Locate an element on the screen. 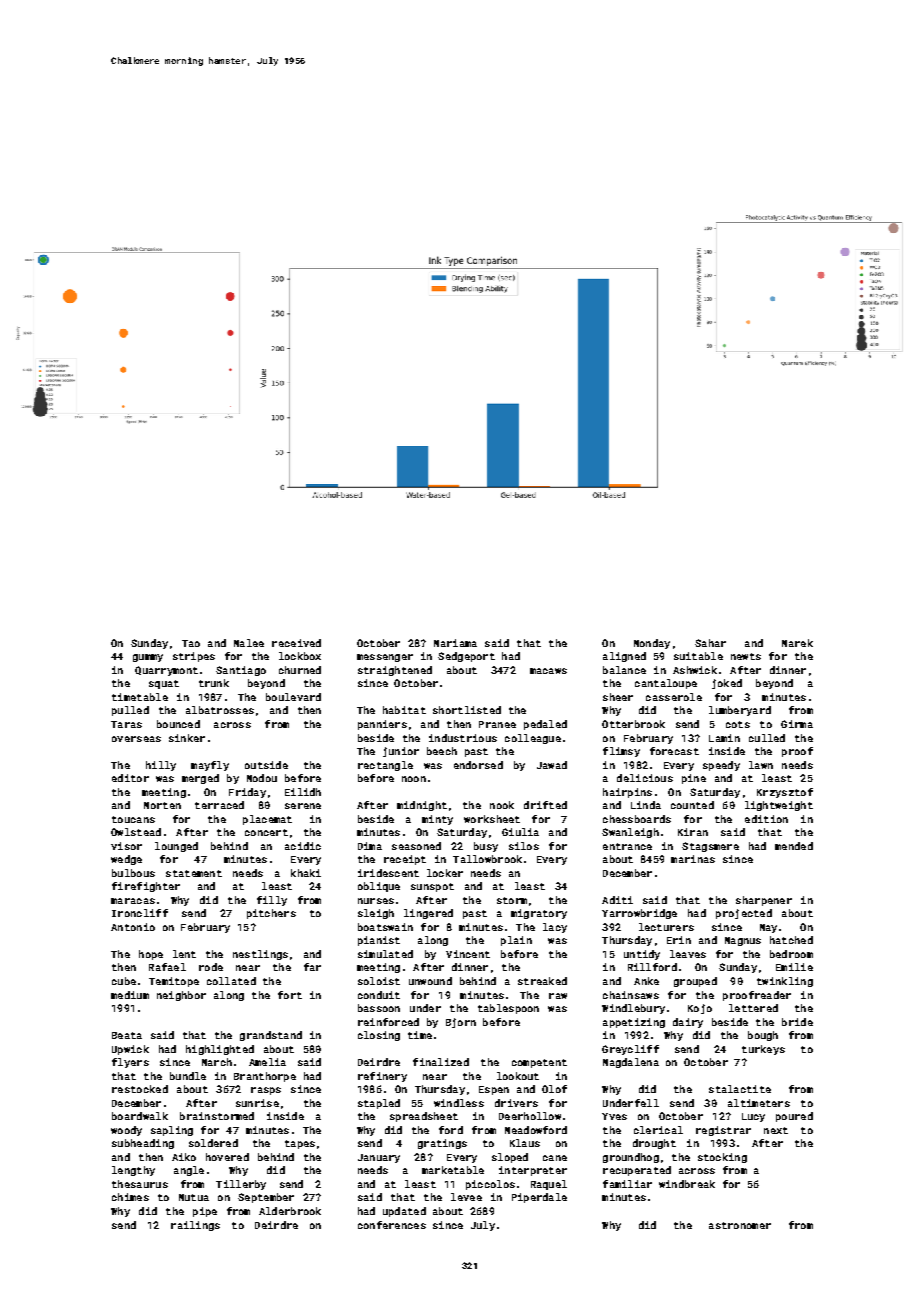 This screenshot has width=924, height=1308. Mariama is located at coordinates (455, 643).
